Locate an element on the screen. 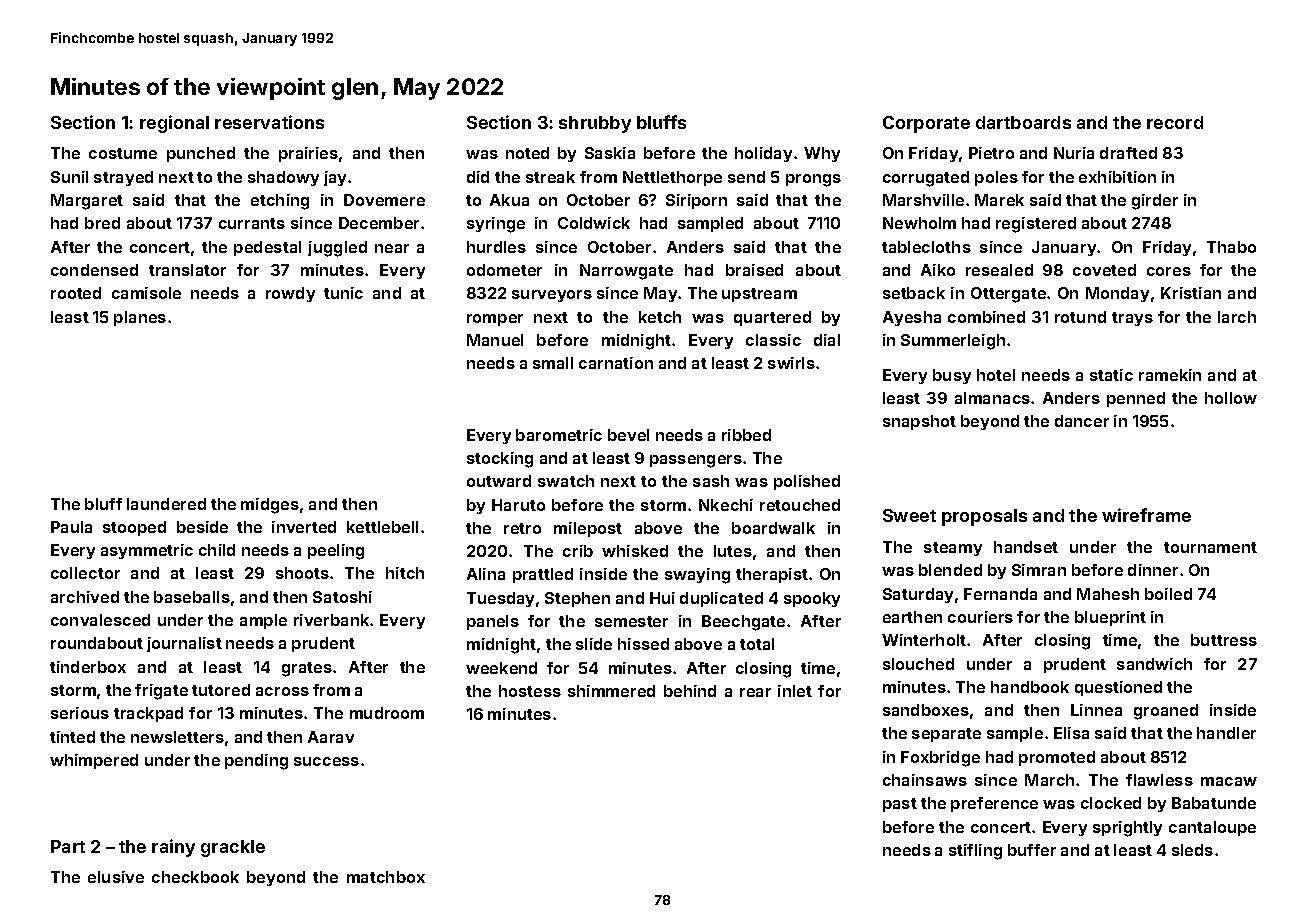 This screenshot has height=924, width=1308. child is located at coordinates (217, 550).
